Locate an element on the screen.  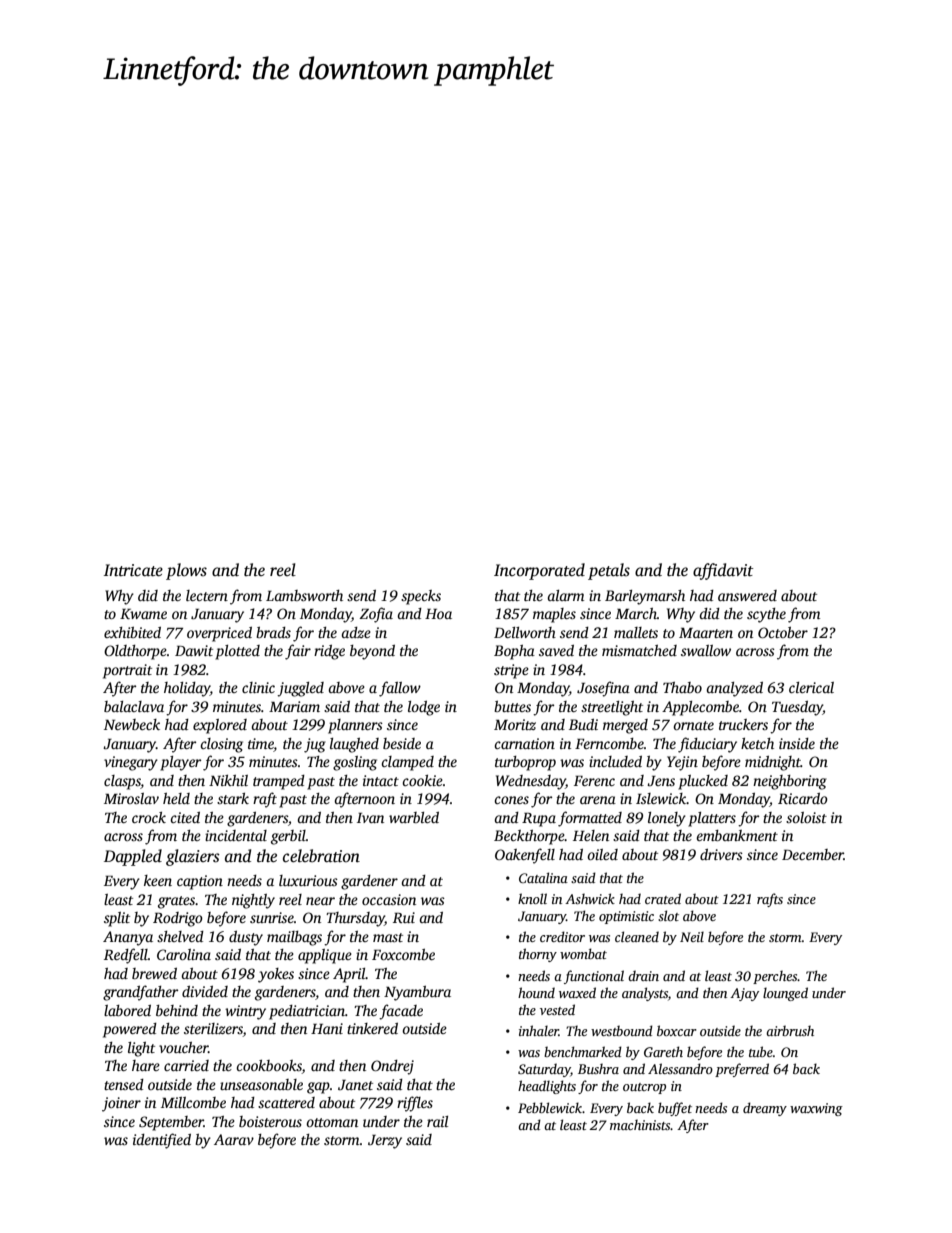
alarm is located at coordinates (565, 595).
